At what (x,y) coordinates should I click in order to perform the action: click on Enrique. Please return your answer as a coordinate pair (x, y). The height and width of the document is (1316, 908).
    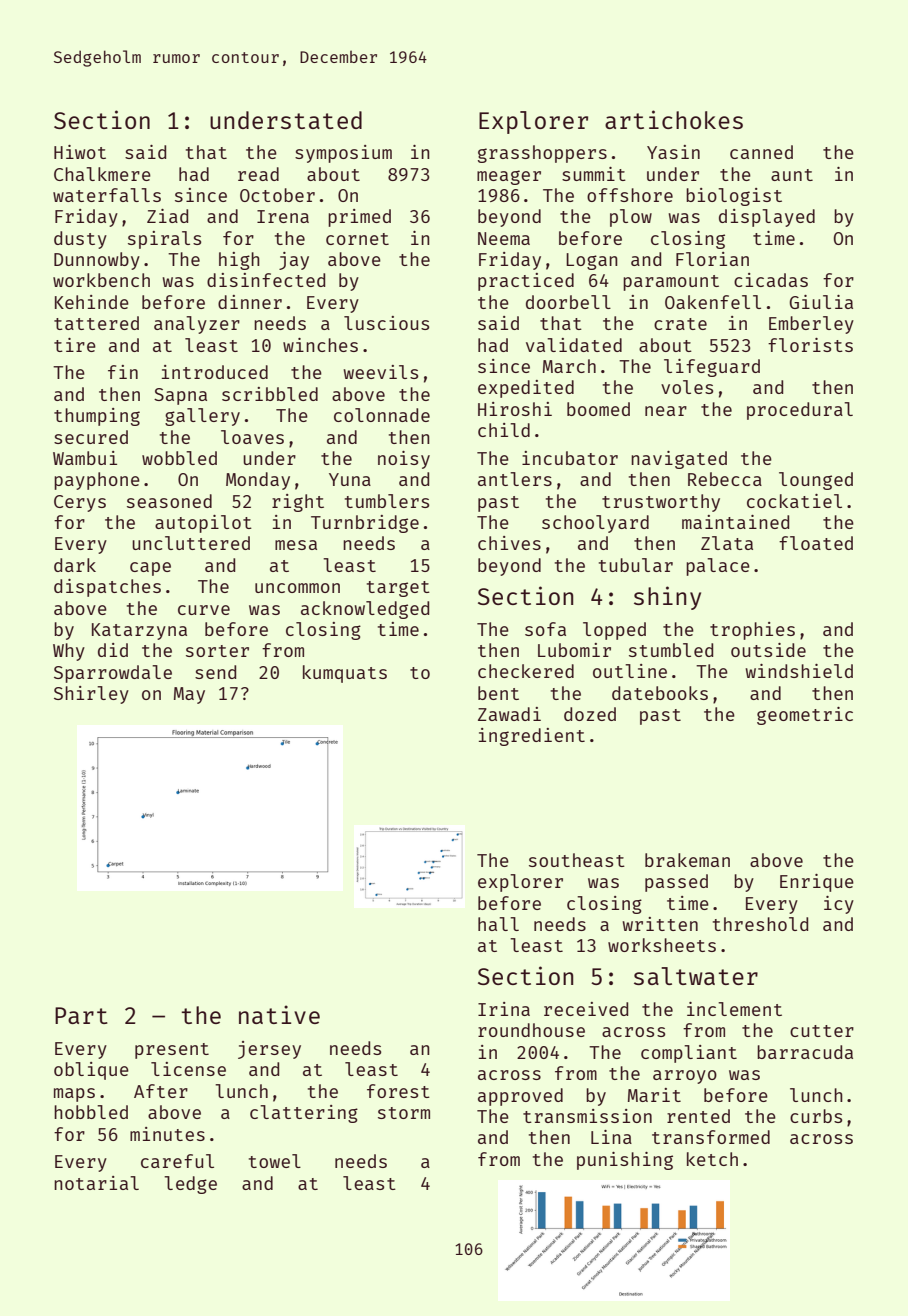
    Looking at the image, I should click on (817, 883).
